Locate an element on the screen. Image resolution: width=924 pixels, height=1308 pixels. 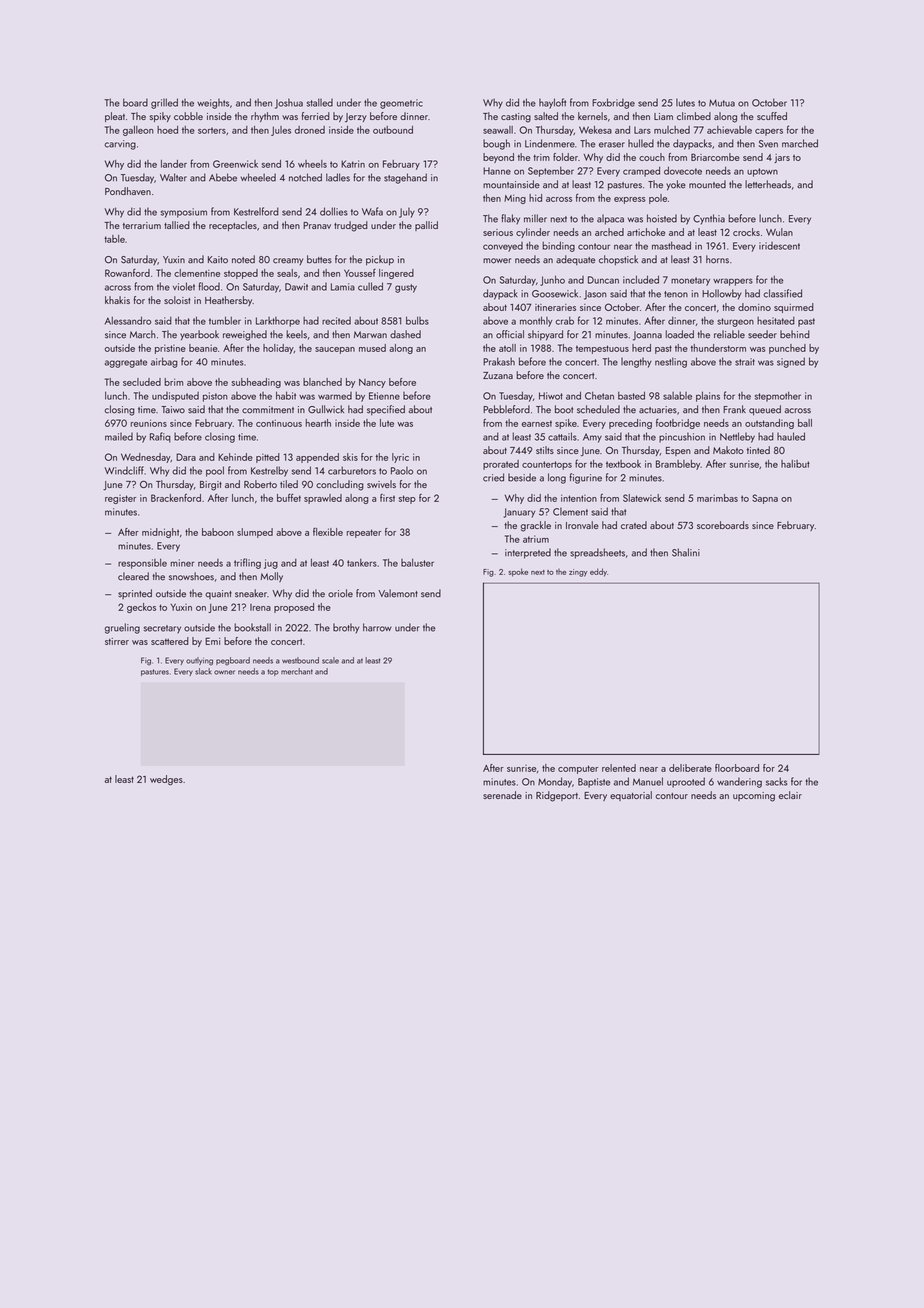
September is located at coordinates (551, 171).
